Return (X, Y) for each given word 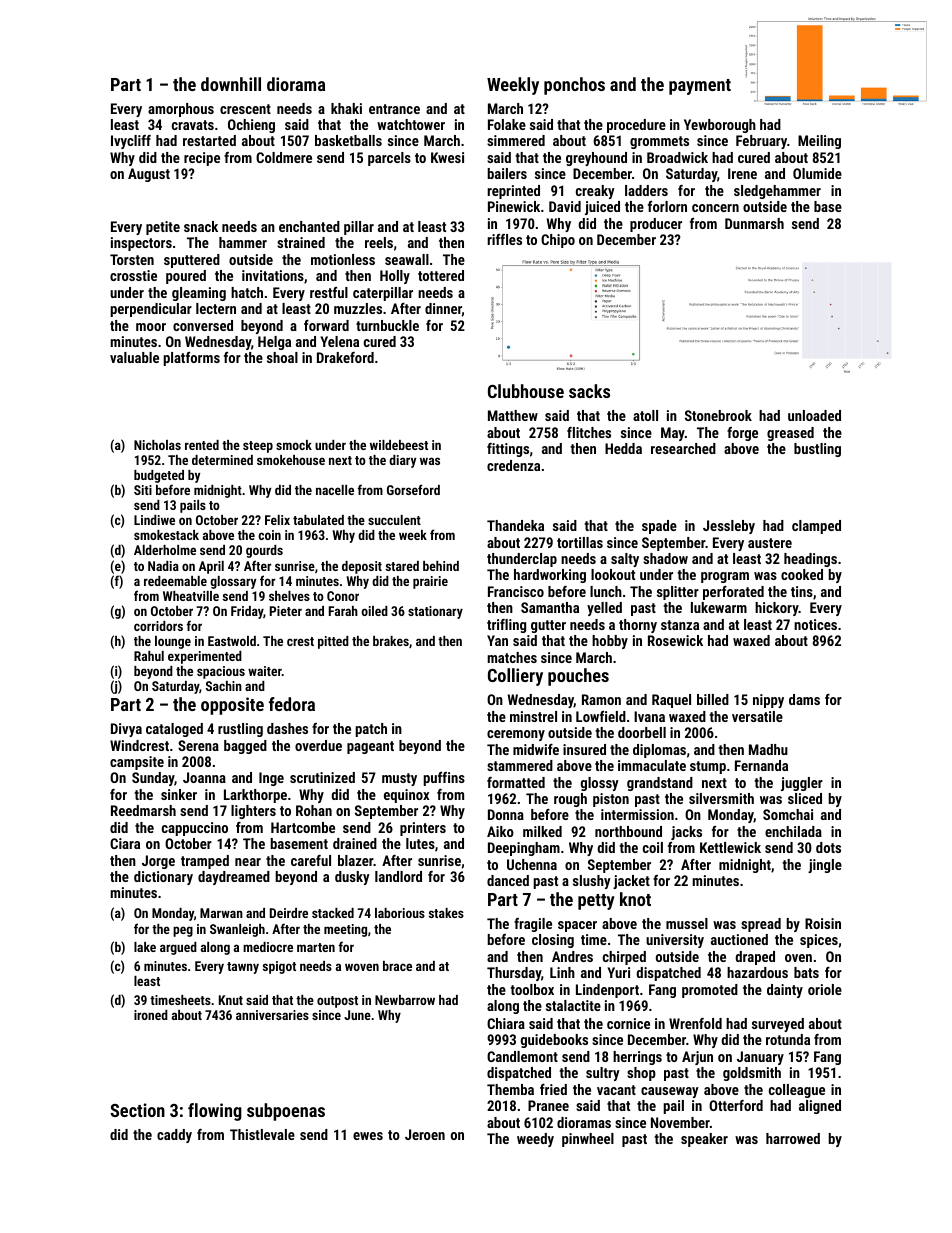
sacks (589, 391)
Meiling (819, 142)
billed (713, 699)
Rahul (149, 656)
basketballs (348, 140)
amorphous (181, 110)
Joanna (204, 777)
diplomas (659, 751)
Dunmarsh (754, 223)
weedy (535, 1140)
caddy (174, 1136)
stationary (435, 612)
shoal (282, 357)
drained (355, 843)
